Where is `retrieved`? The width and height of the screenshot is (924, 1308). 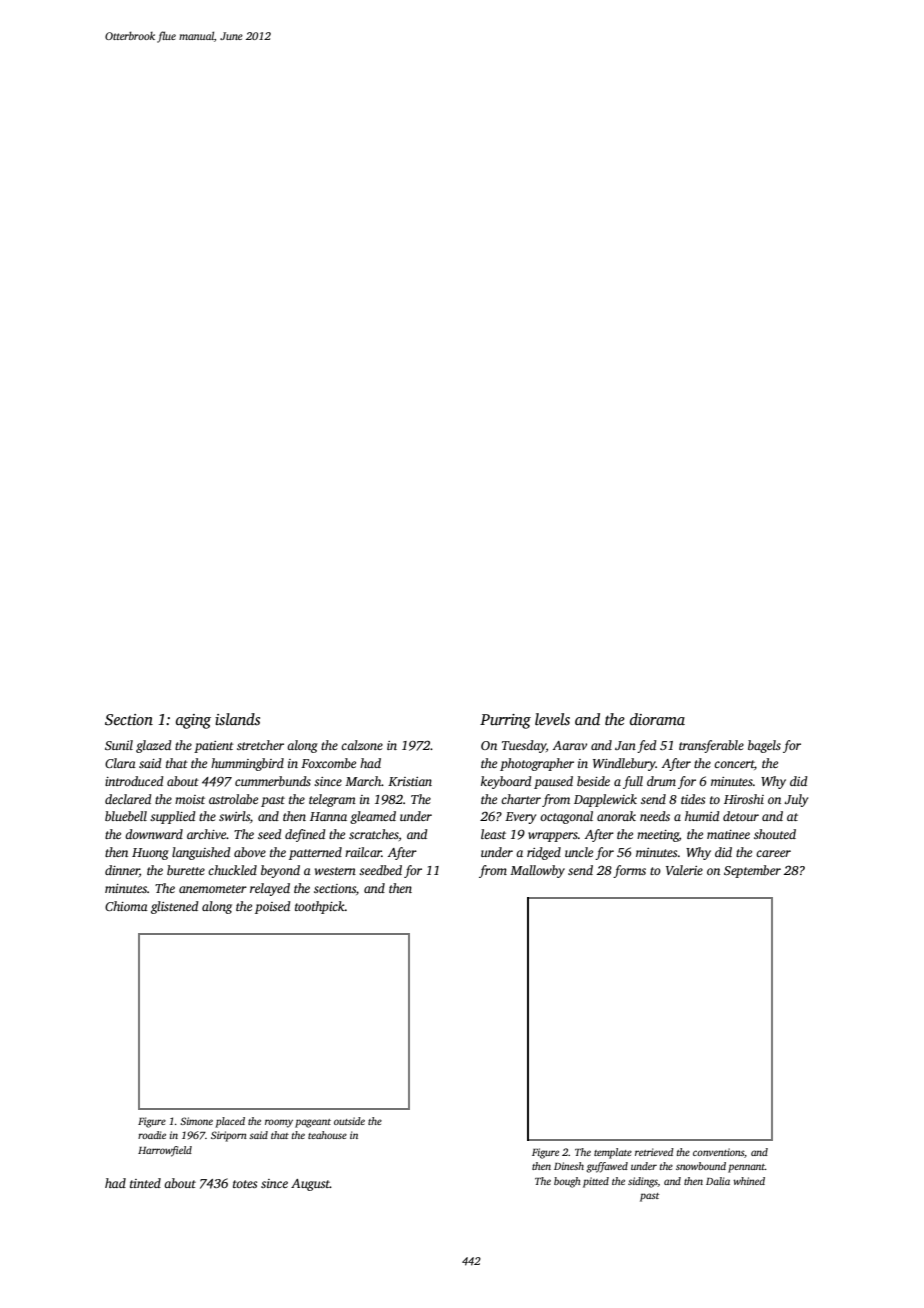 retrieved is located at coordinates (654, 1152).
